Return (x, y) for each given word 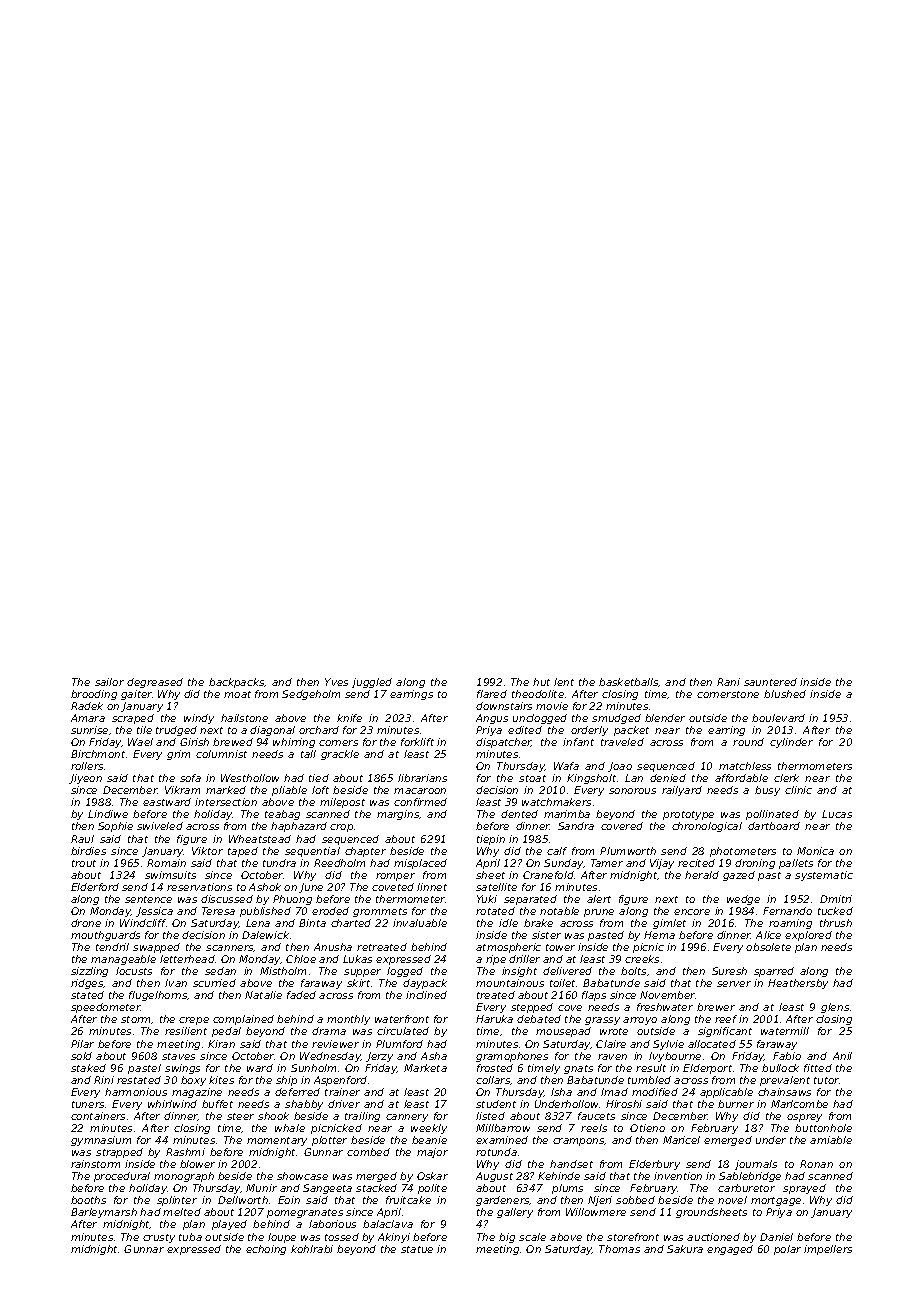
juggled (372, 683)
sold (81, 1056)
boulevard (778, 718)
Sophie (115, 827)
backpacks (237, 683)
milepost (342, 803)
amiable (831, 1140)
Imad (614, 1092)
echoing (266, 1250)
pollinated (772, 815)
